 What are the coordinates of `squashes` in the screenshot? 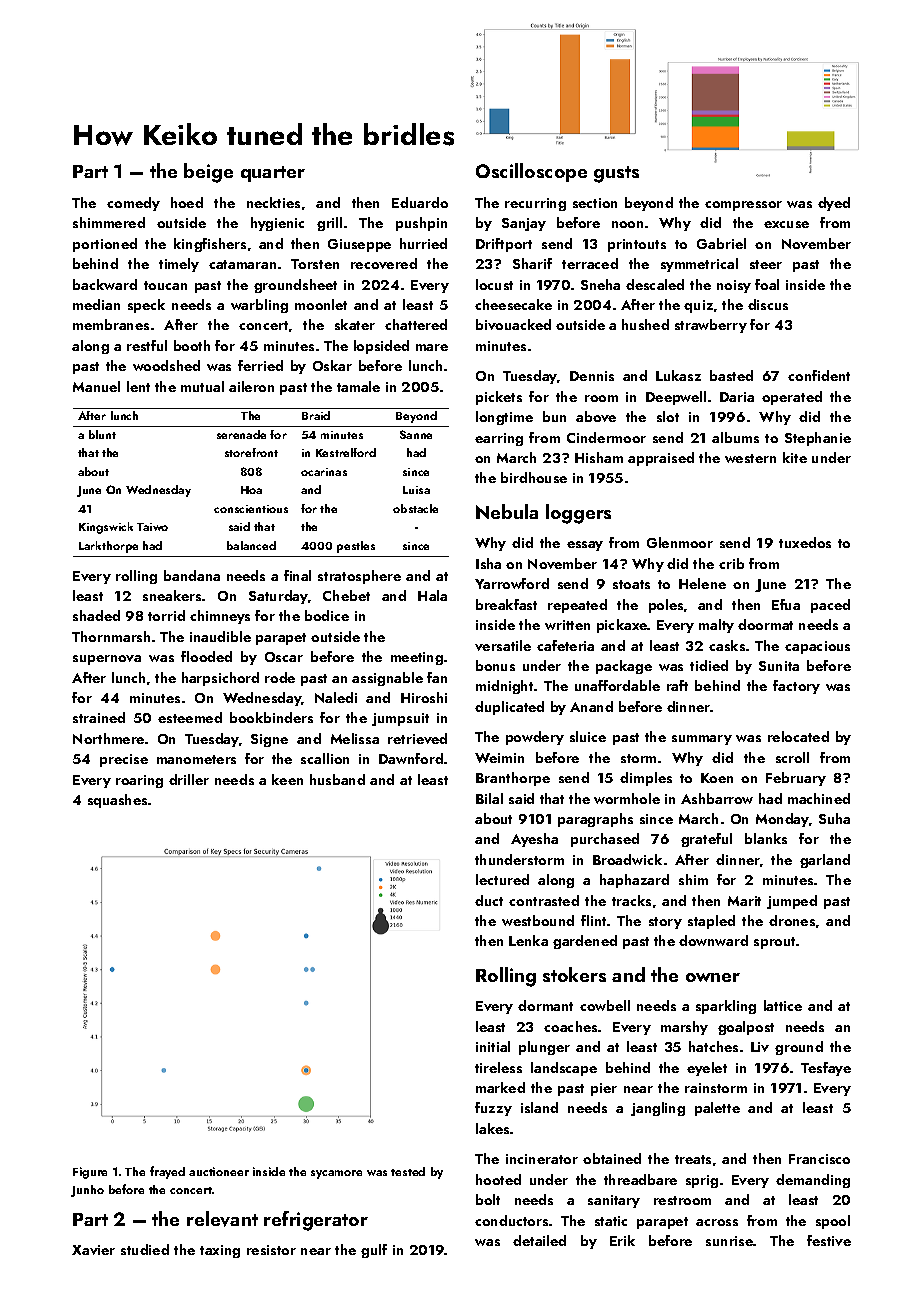 It's located at (117, 801).
